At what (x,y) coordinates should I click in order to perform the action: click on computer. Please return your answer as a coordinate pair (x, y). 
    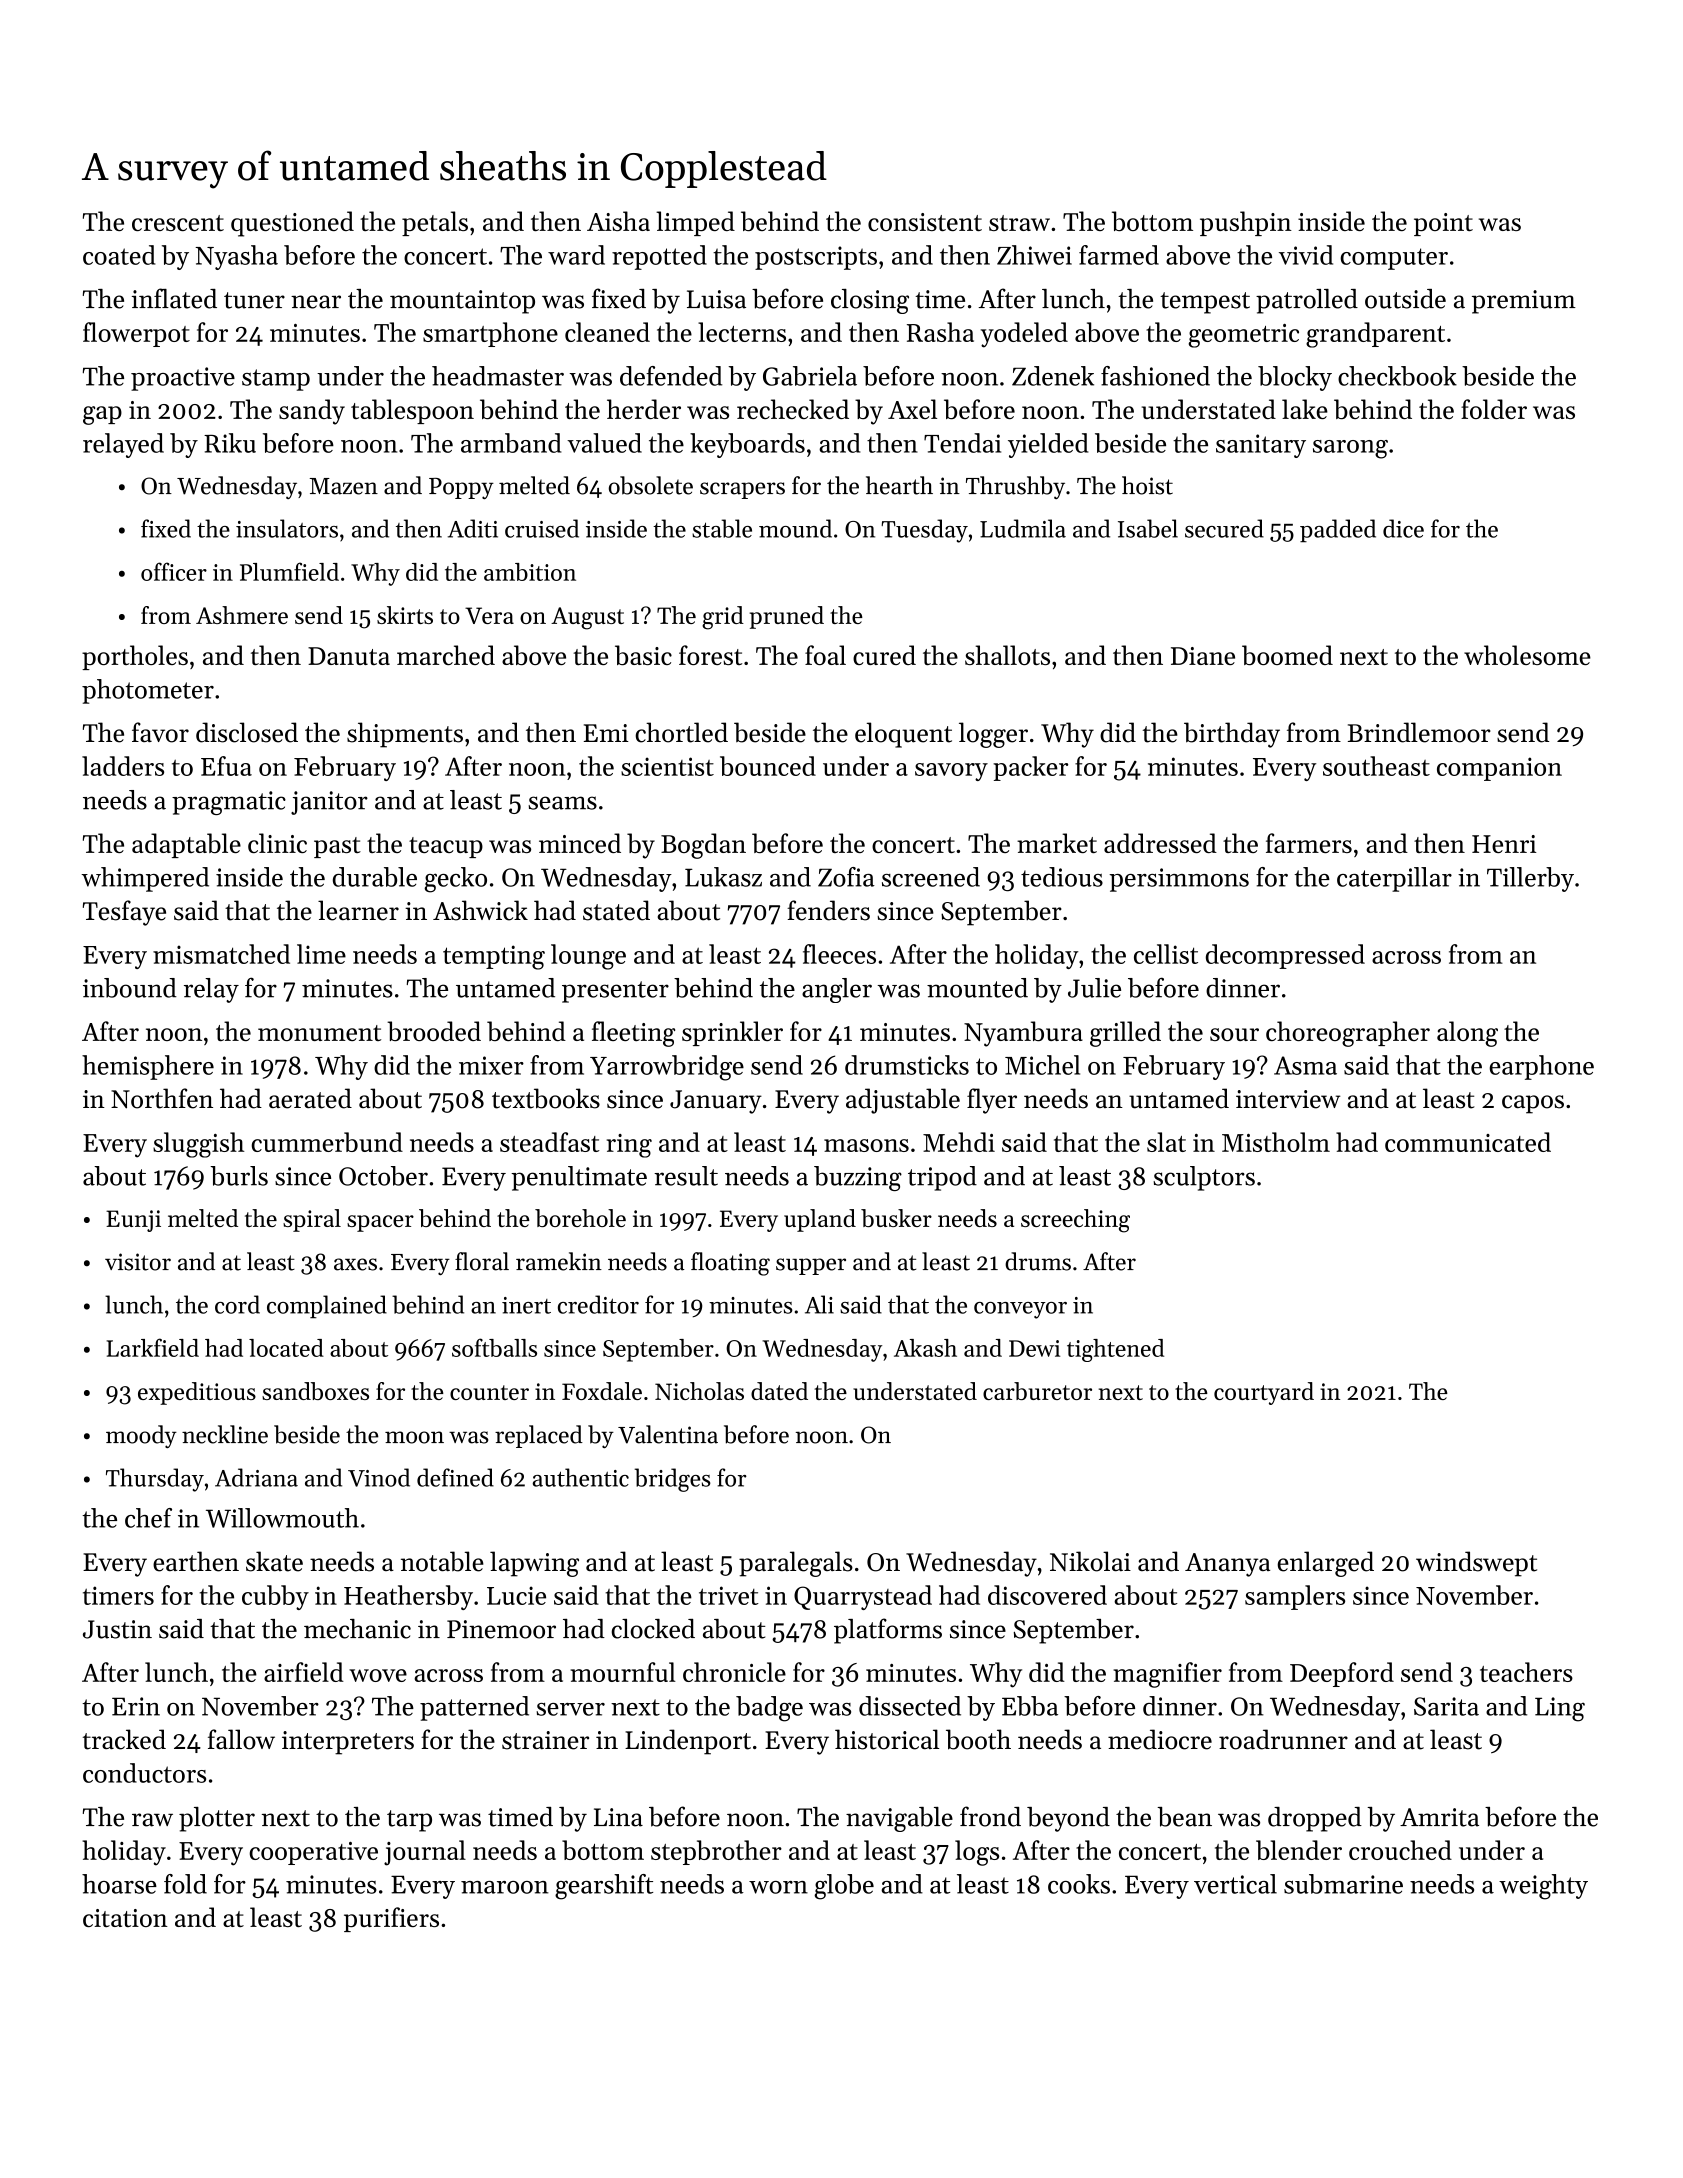
    Looking at the image, I should click on (1394, 259).
